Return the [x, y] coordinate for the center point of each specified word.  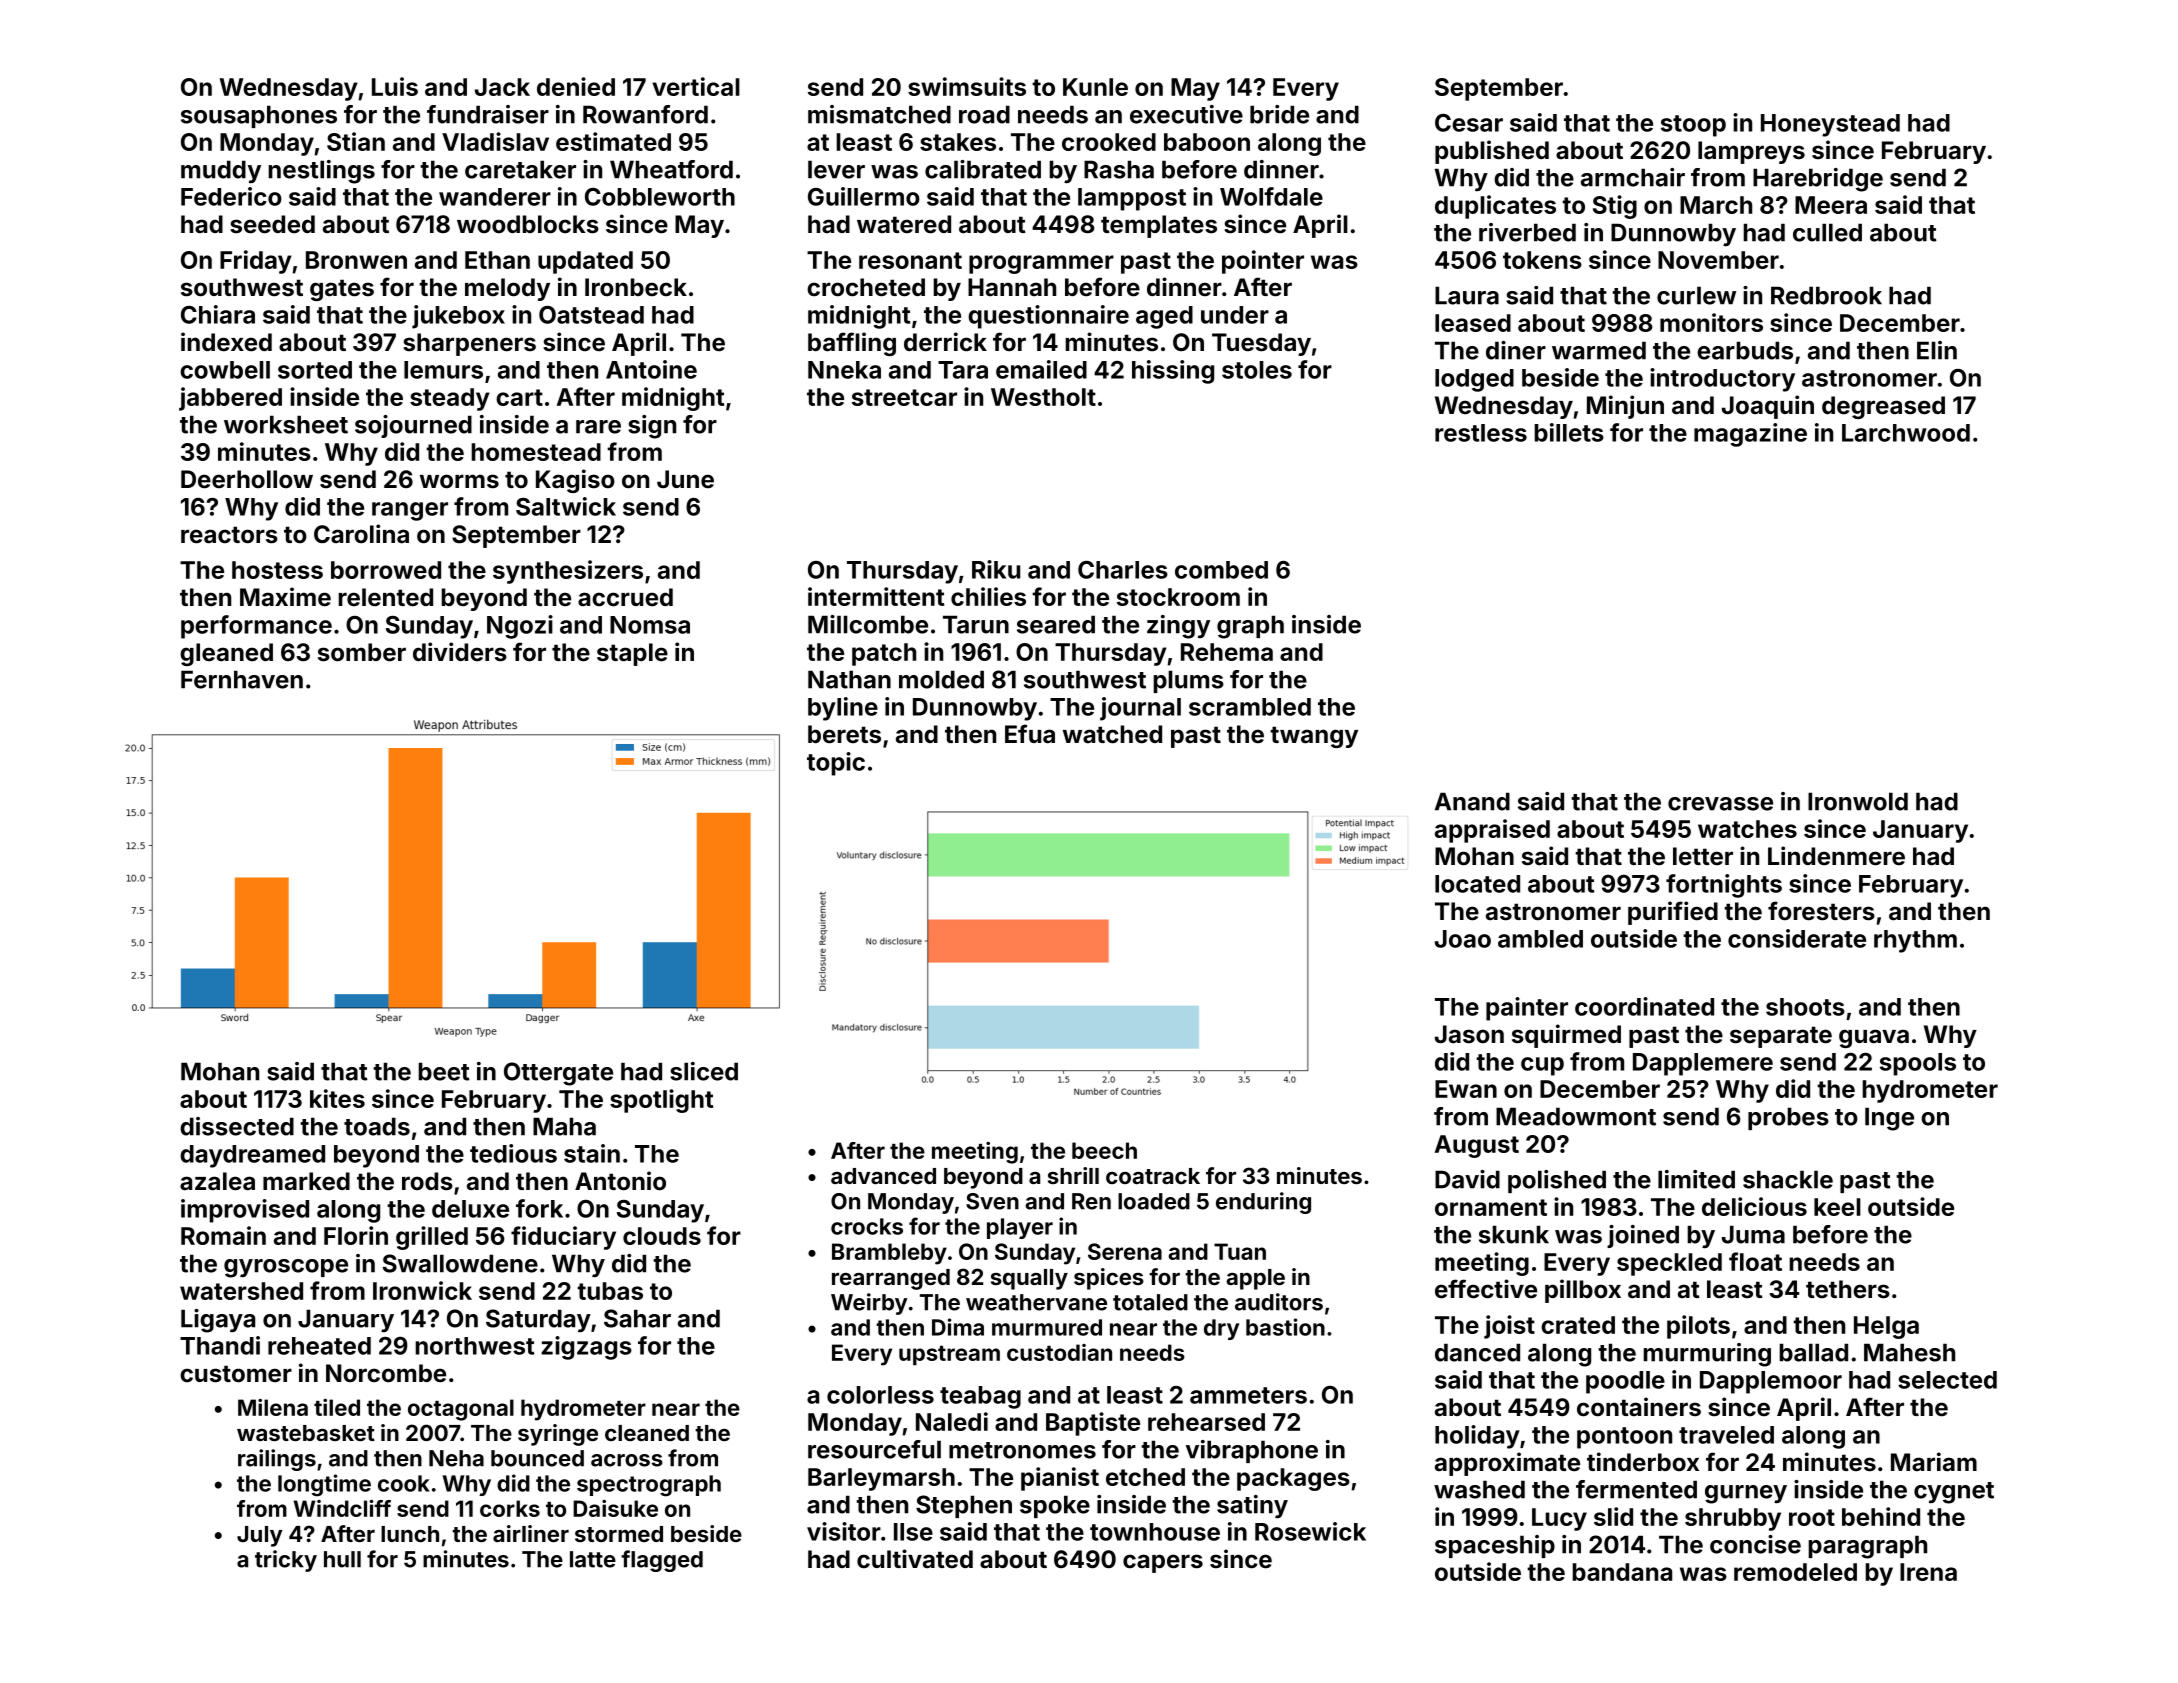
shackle [1788, 1179]
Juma [1753, 1234]
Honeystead [1830, 125]
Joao [1463, 939]
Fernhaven [242, 679]
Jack [502, 87]
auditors [1279, 1302]
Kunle [1095, 87]
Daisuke [615, 1508]
